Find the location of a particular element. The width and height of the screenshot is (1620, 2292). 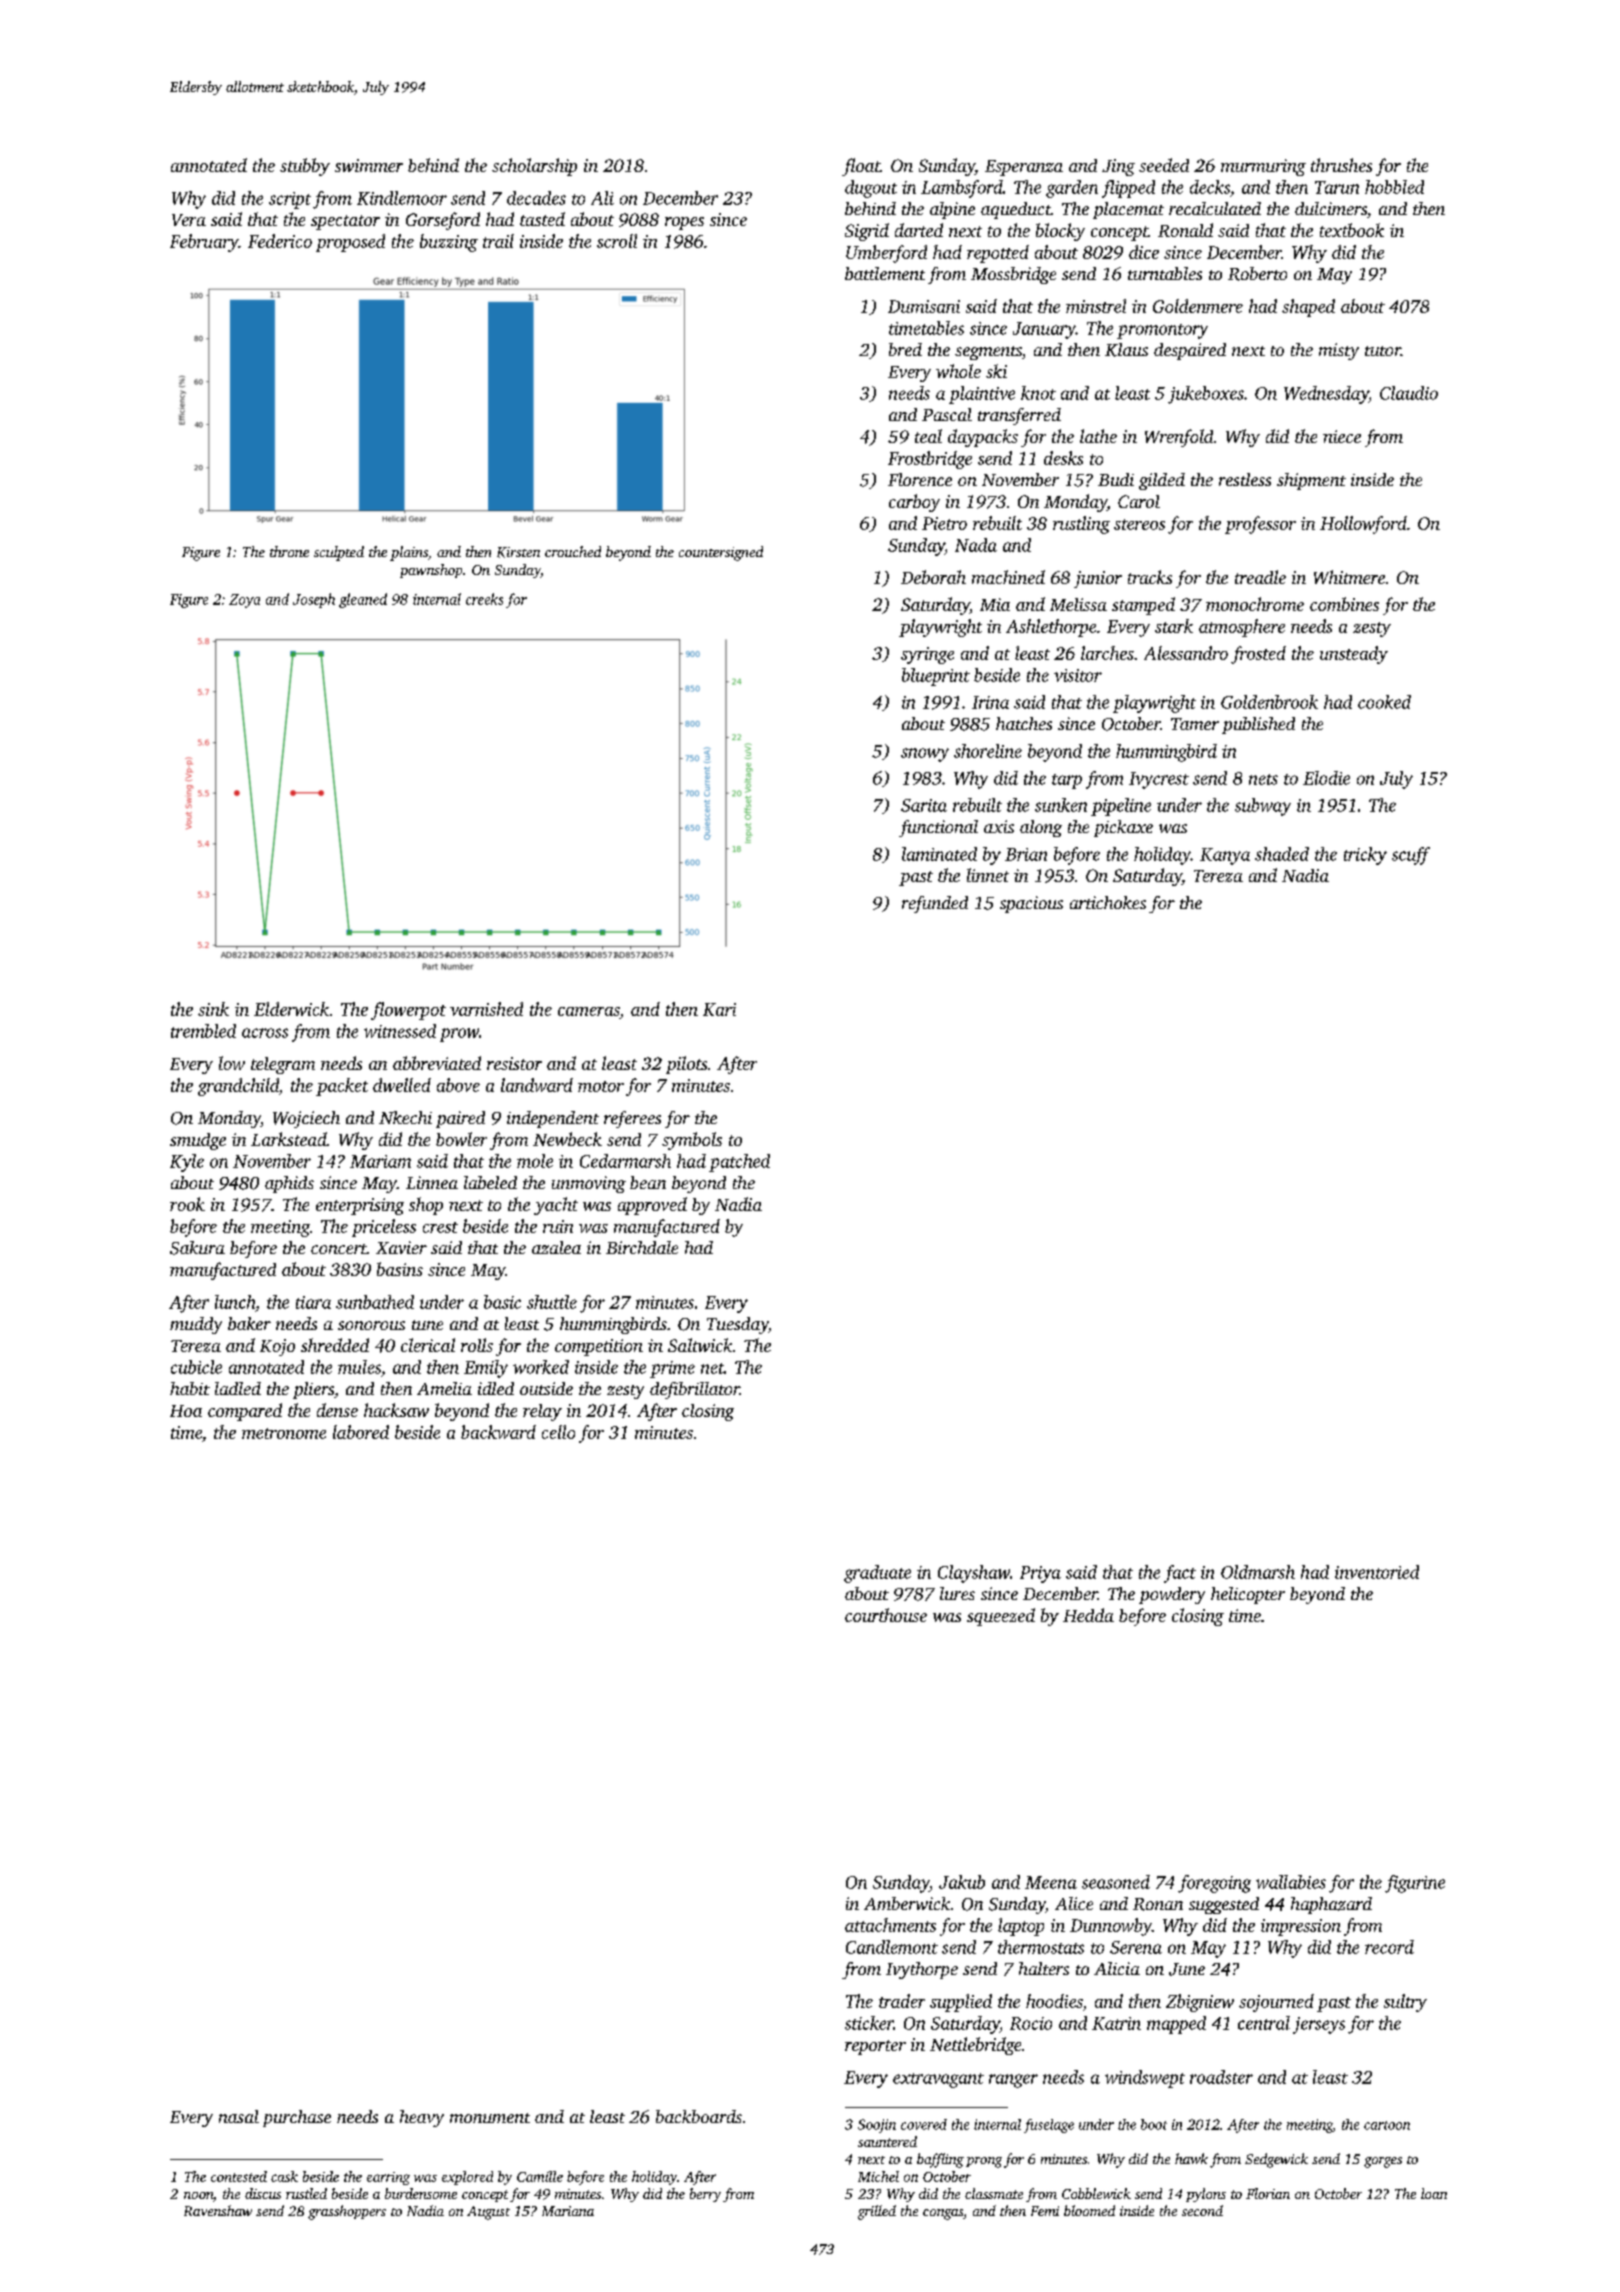

Hoa is located at coordinates (186, 1411).
